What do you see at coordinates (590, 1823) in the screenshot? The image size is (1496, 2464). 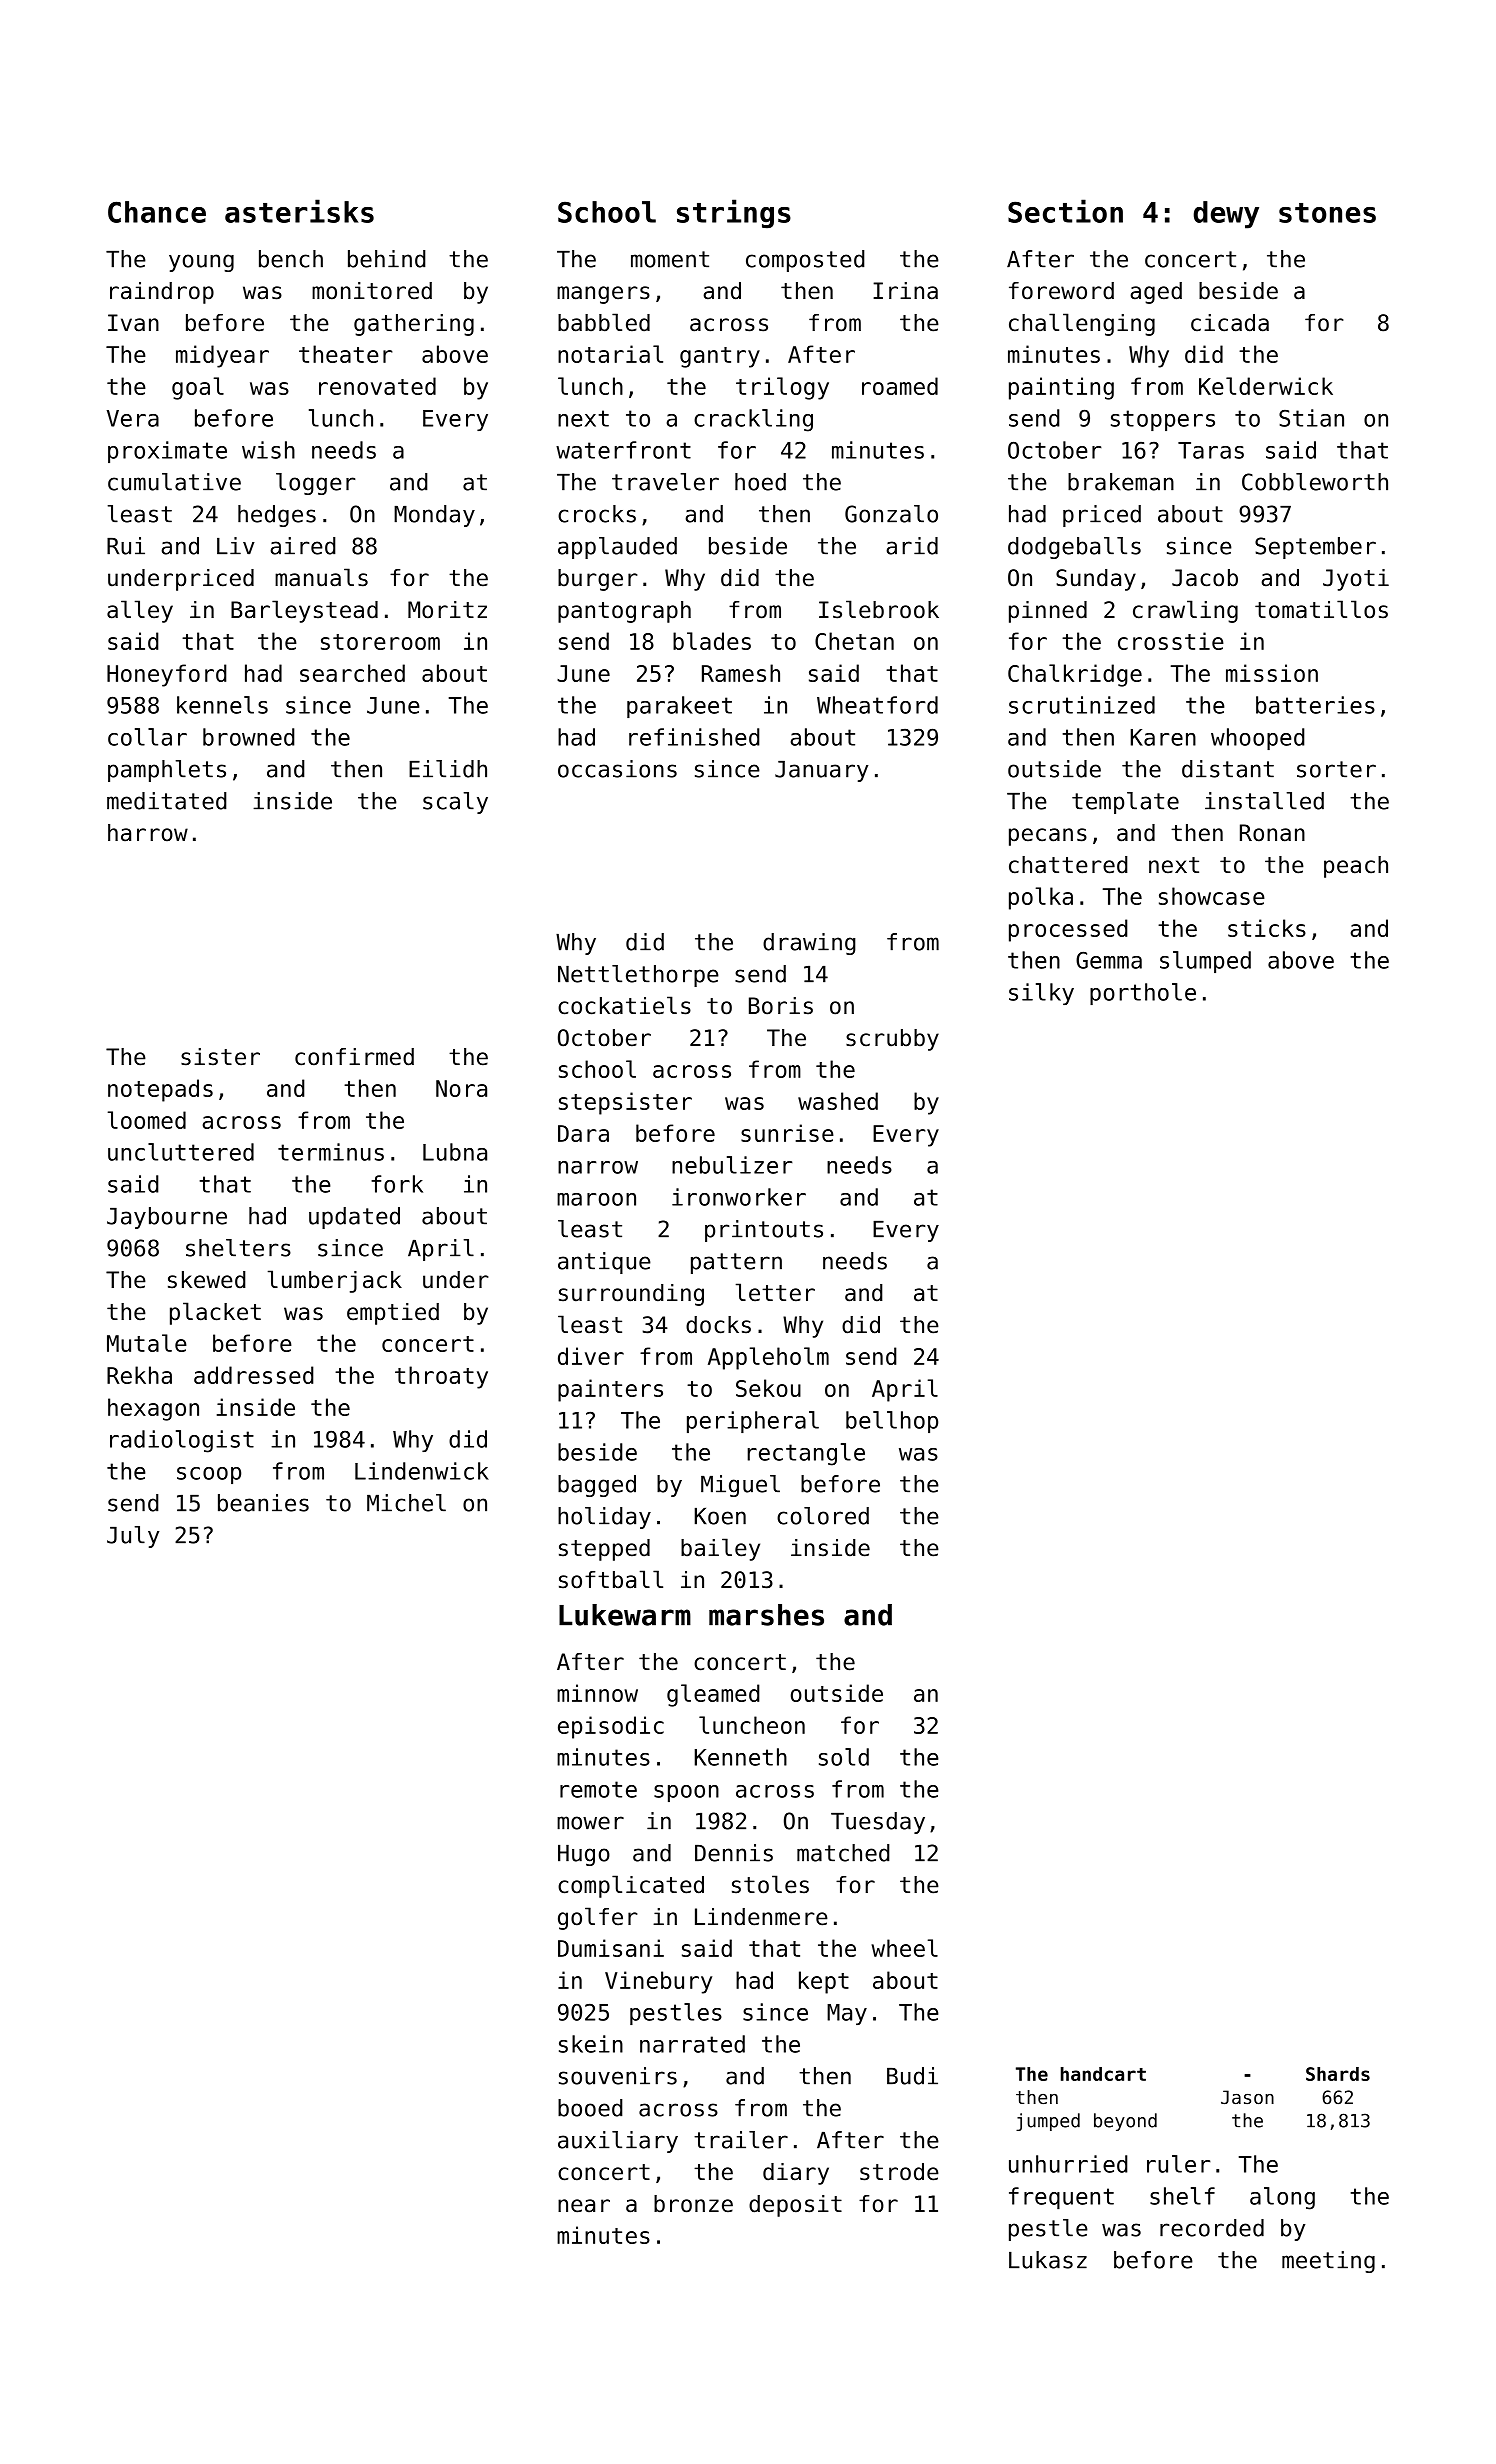 I see `mower` at bounding box center [590, 1823].
